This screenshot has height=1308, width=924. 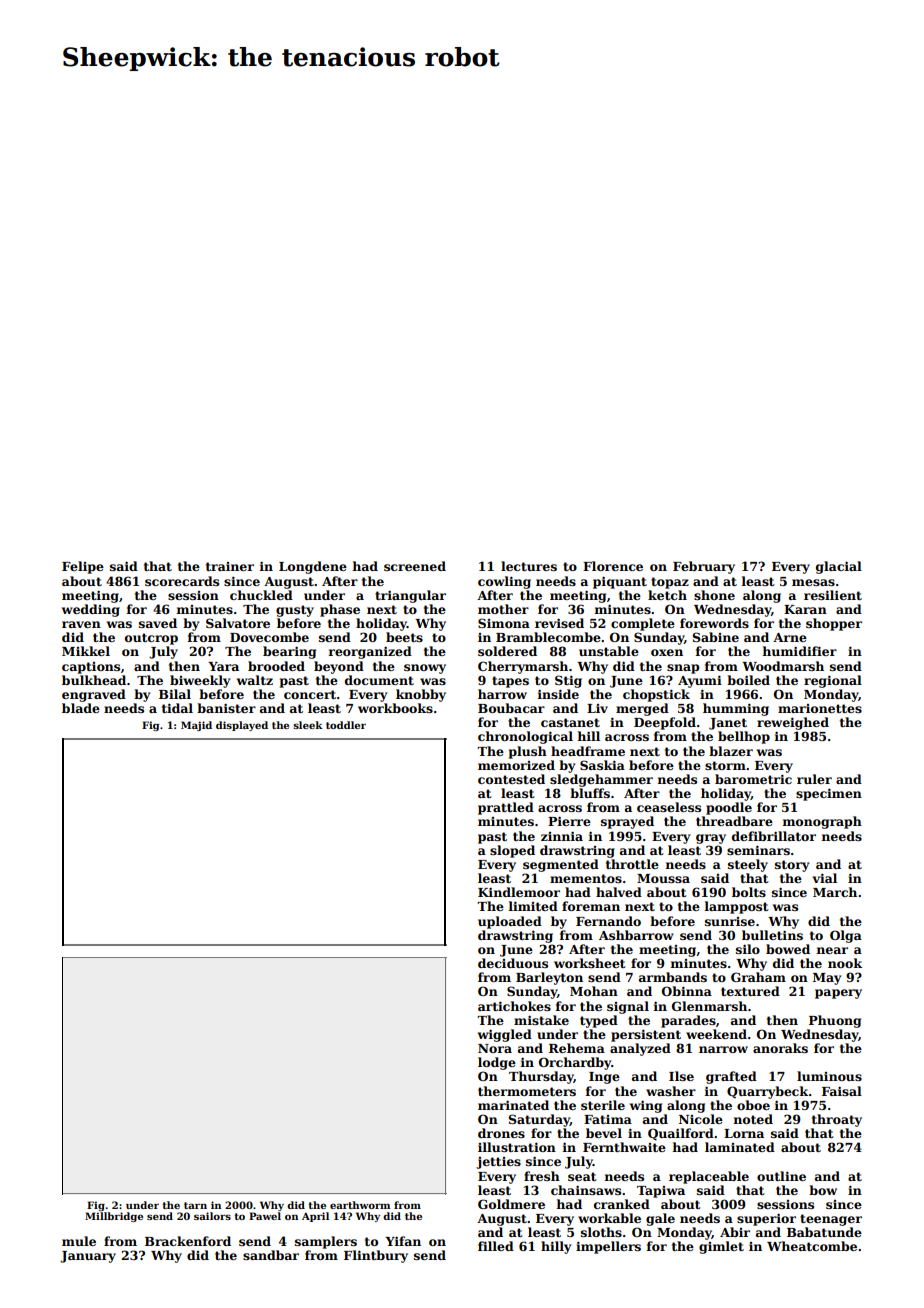 I want to click on wedding, so click(x=91, y=610).
